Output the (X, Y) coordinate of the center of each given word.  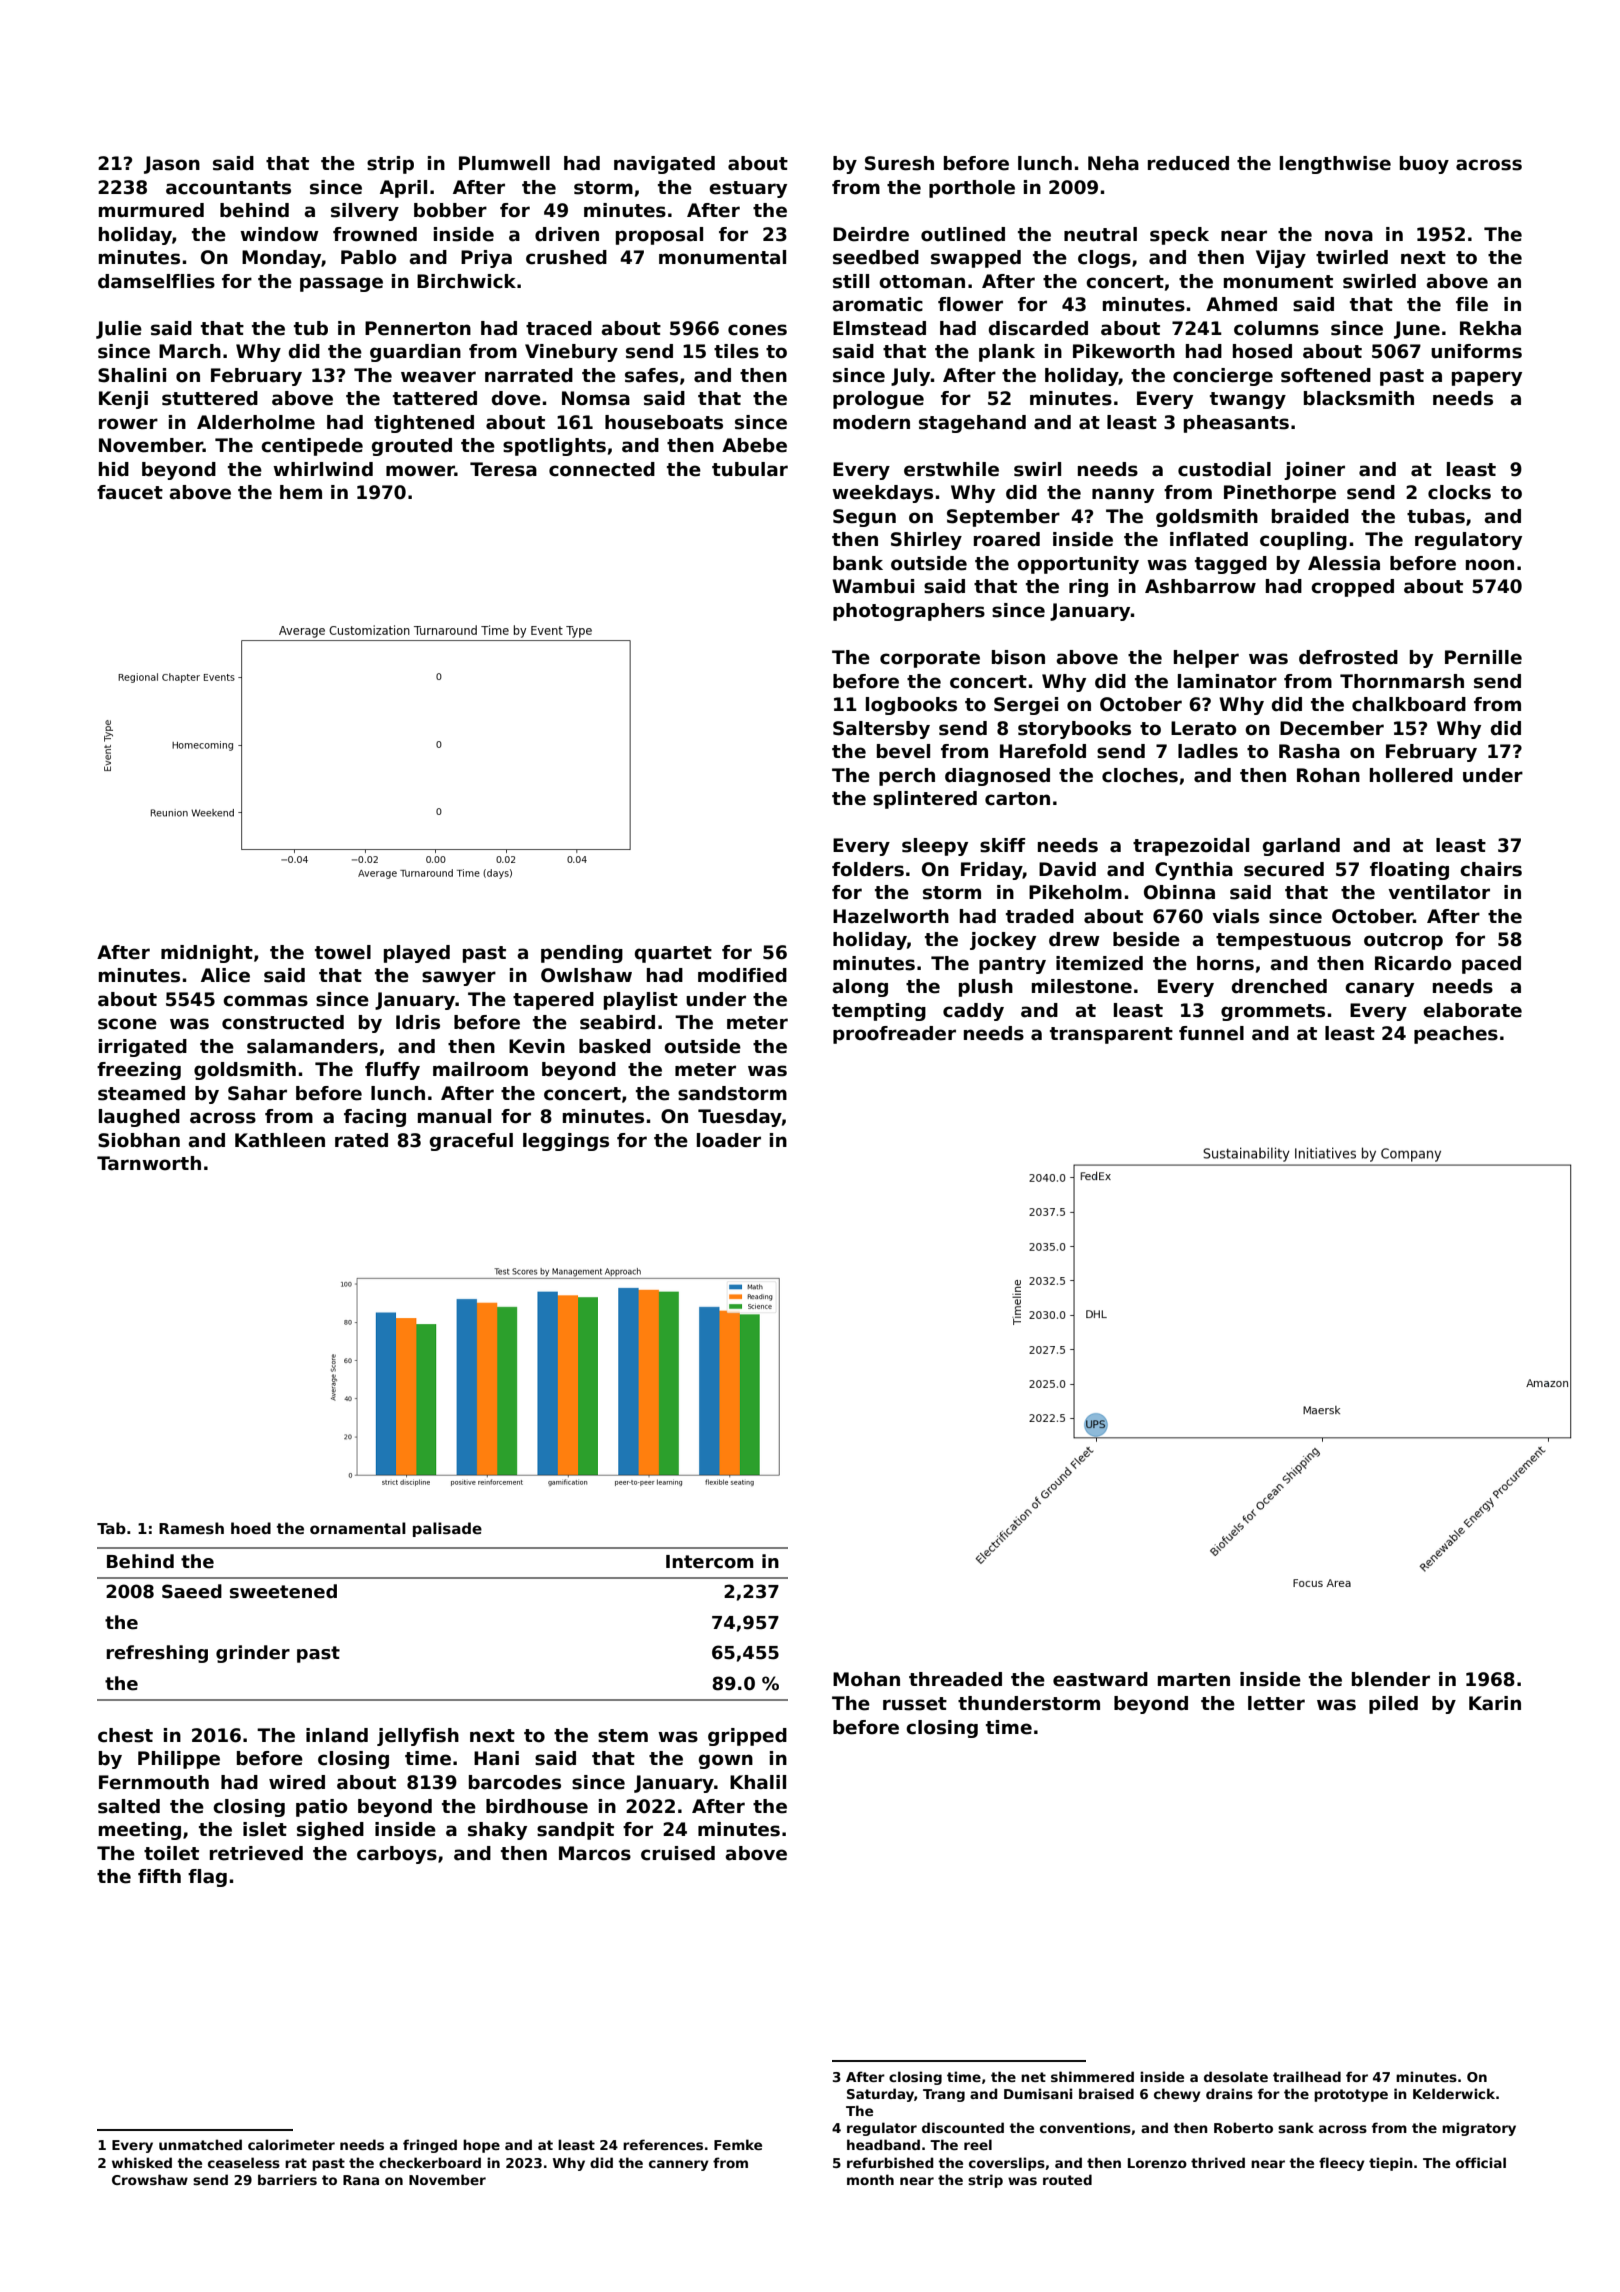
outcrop (1403, 941)
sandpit (575, 1831)
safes (651, 375)
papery (1487, 378)
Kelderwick (1454, 2093)
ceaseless (244, 2162)
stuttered (210, 398)
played (417, 954)
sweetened (283, 1591)
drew (1074, 939)
